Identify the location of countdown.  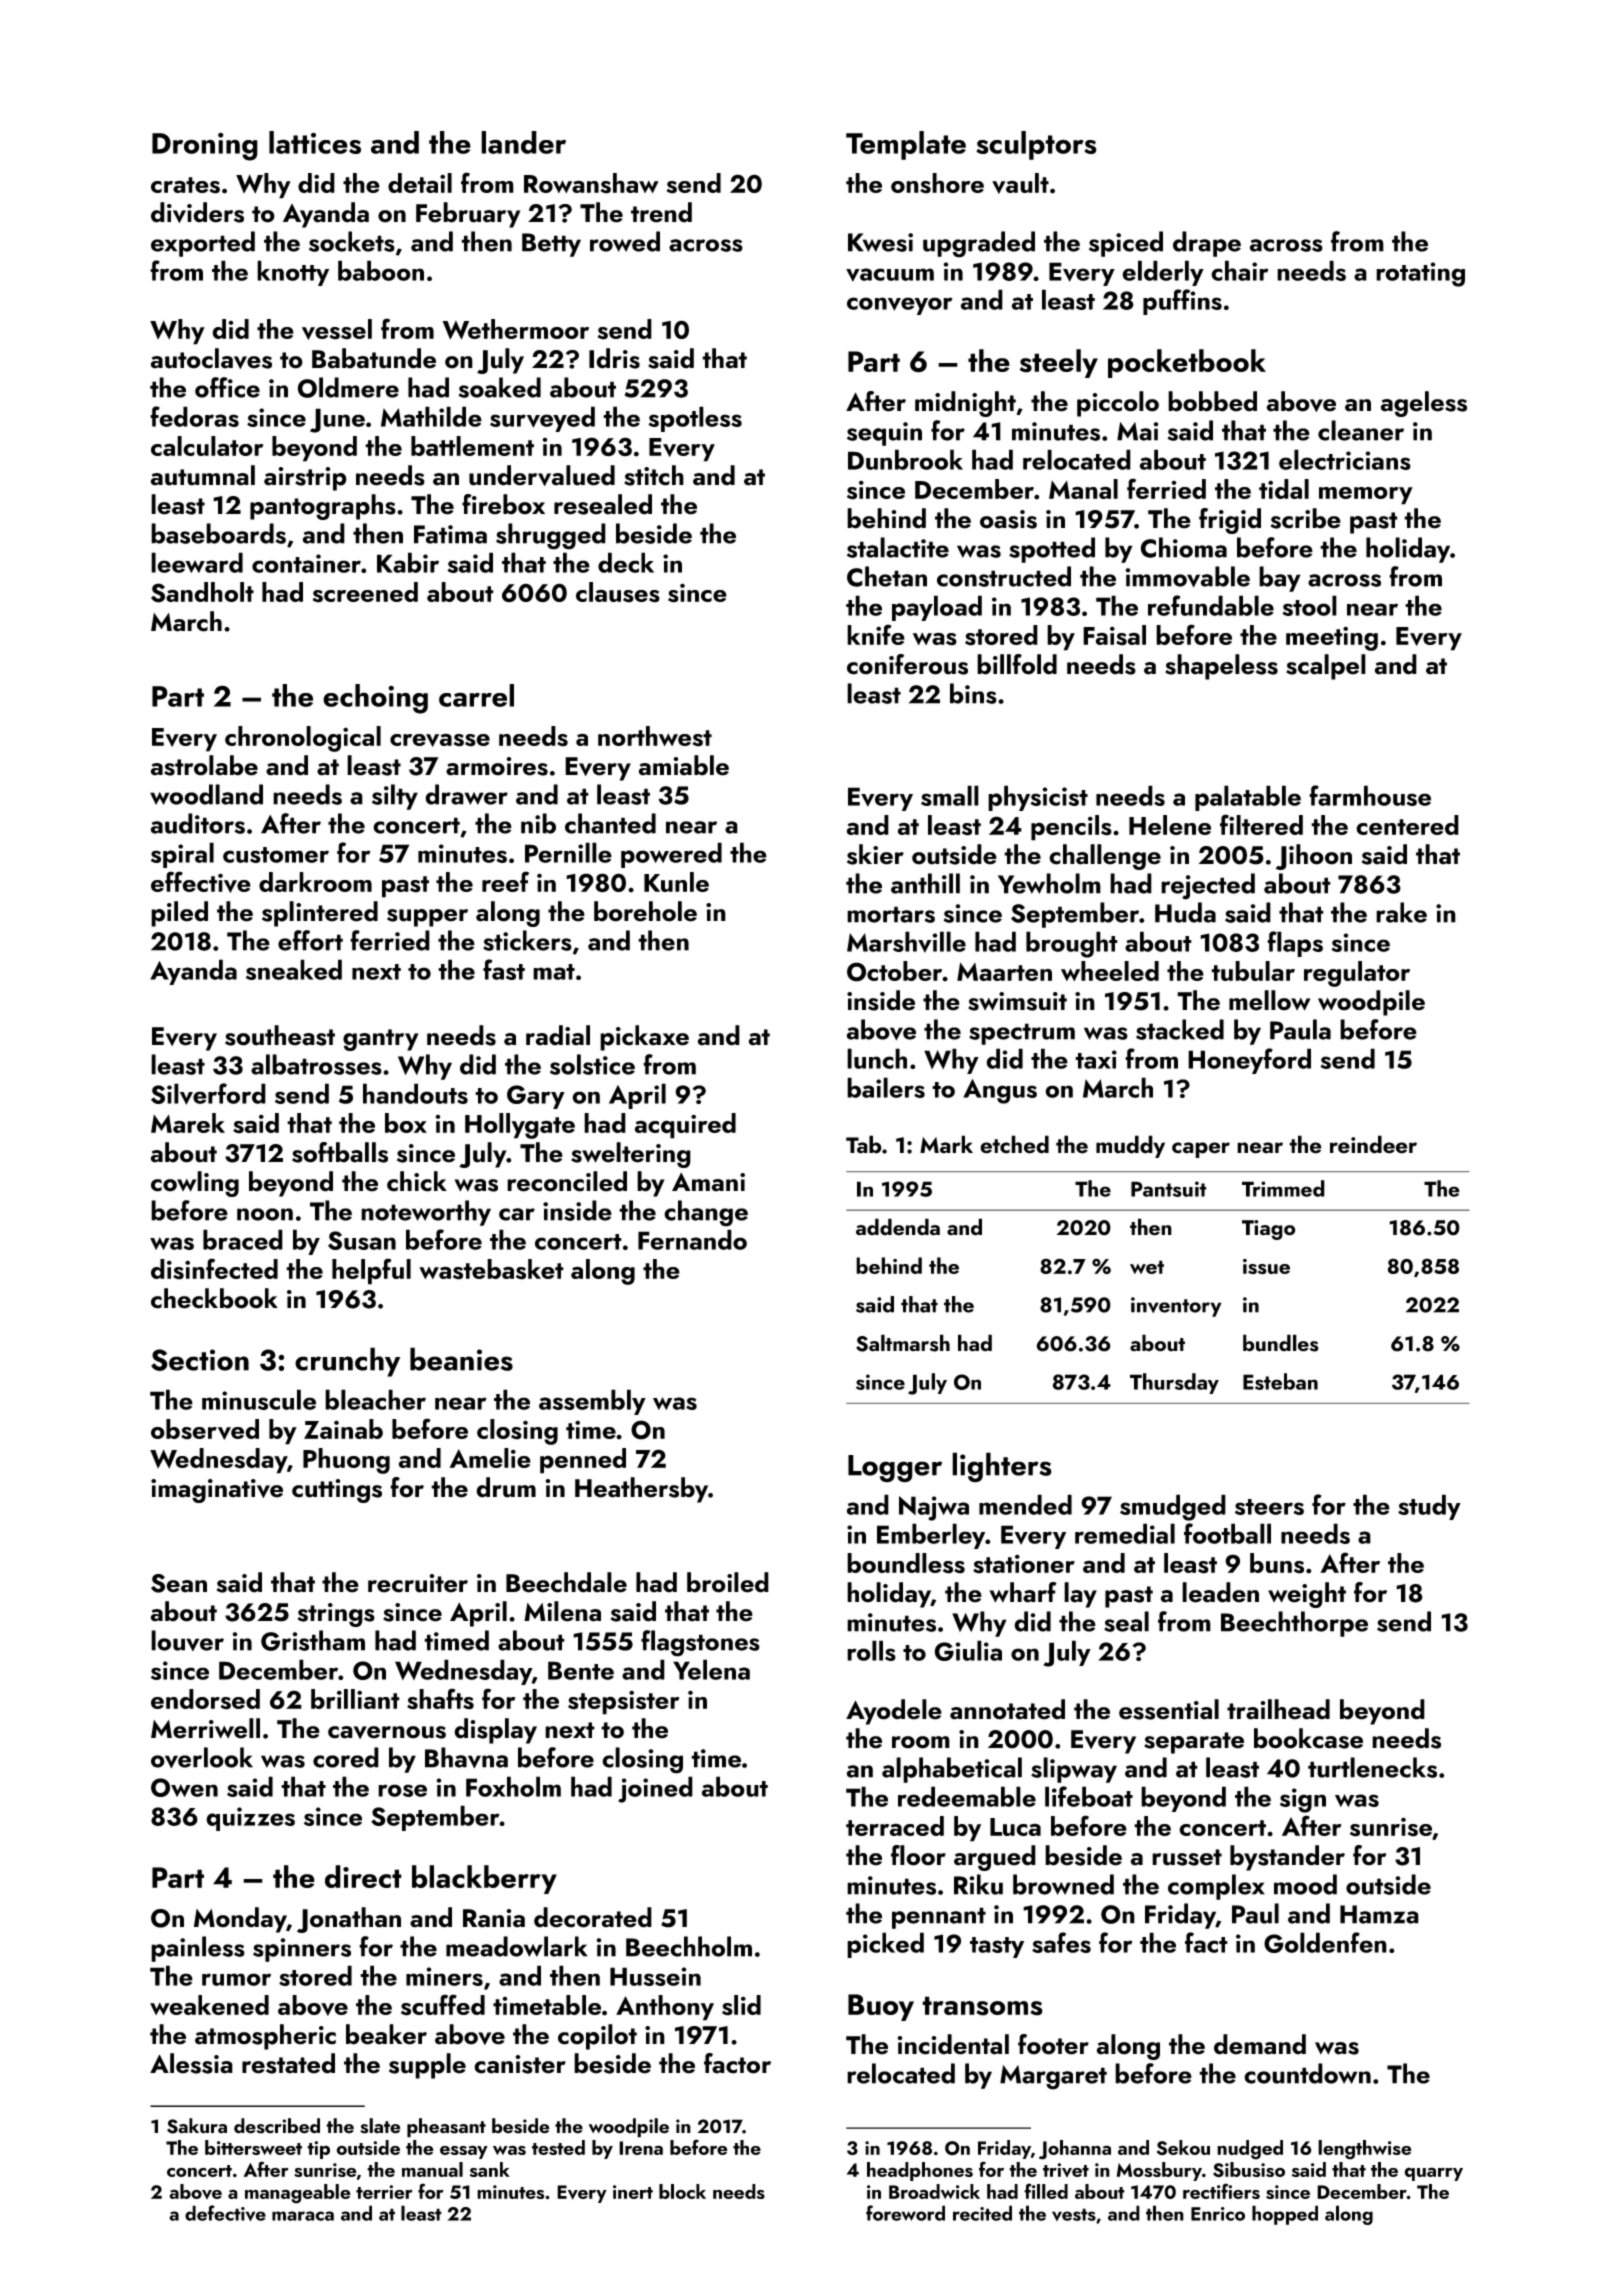
(1307, 2073).
